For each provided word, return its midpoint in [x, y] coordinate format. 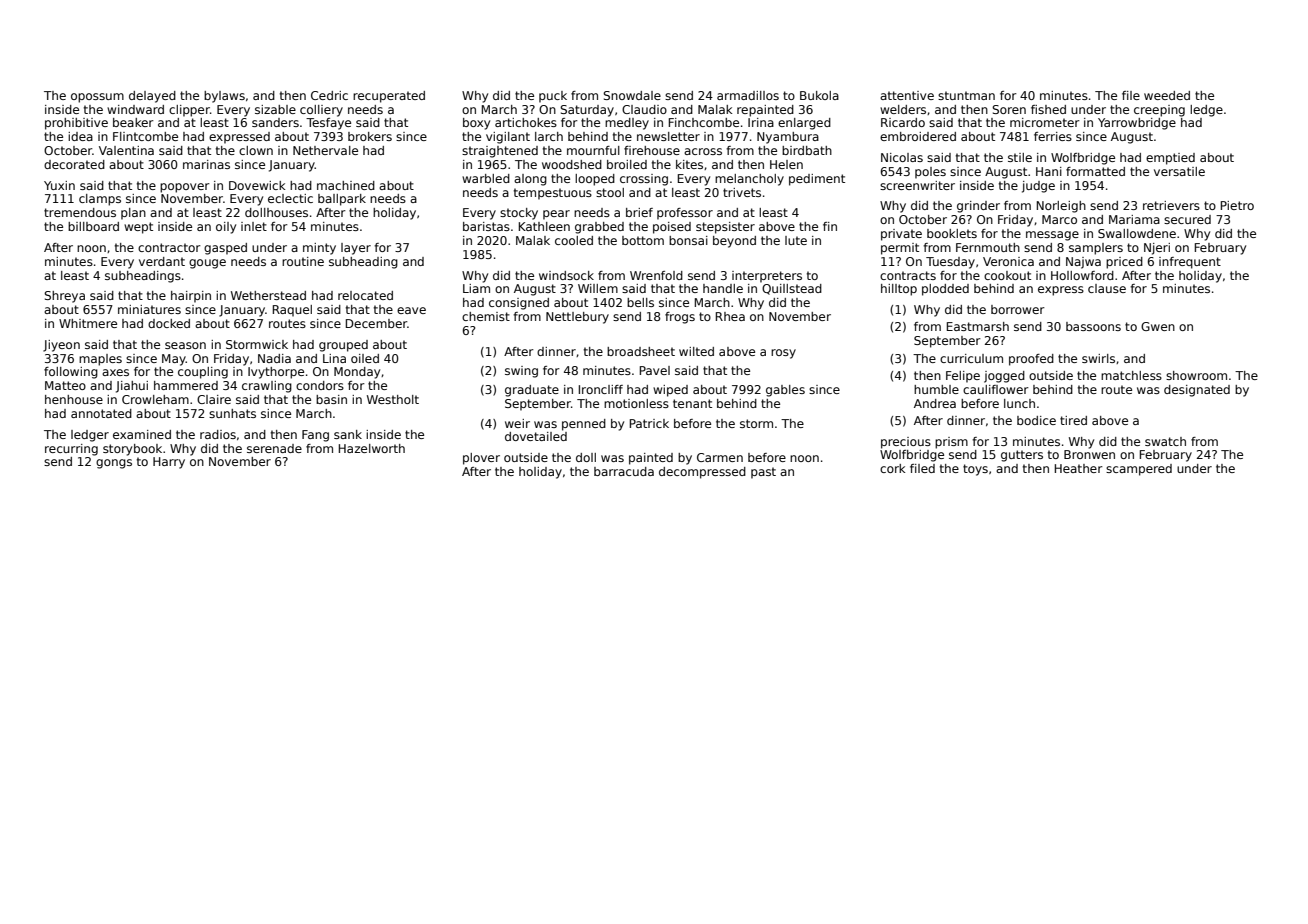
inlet [254, 226]
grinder [978, 207]
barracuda [624, 471]
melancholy [749, 180]
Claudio [644, 109]
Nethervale [325, 150]
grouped [343, 346]
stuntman [966, 95]
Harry [169, 463]
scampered [1139, 470]
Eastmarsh [978, 326]
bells [640, 302]
